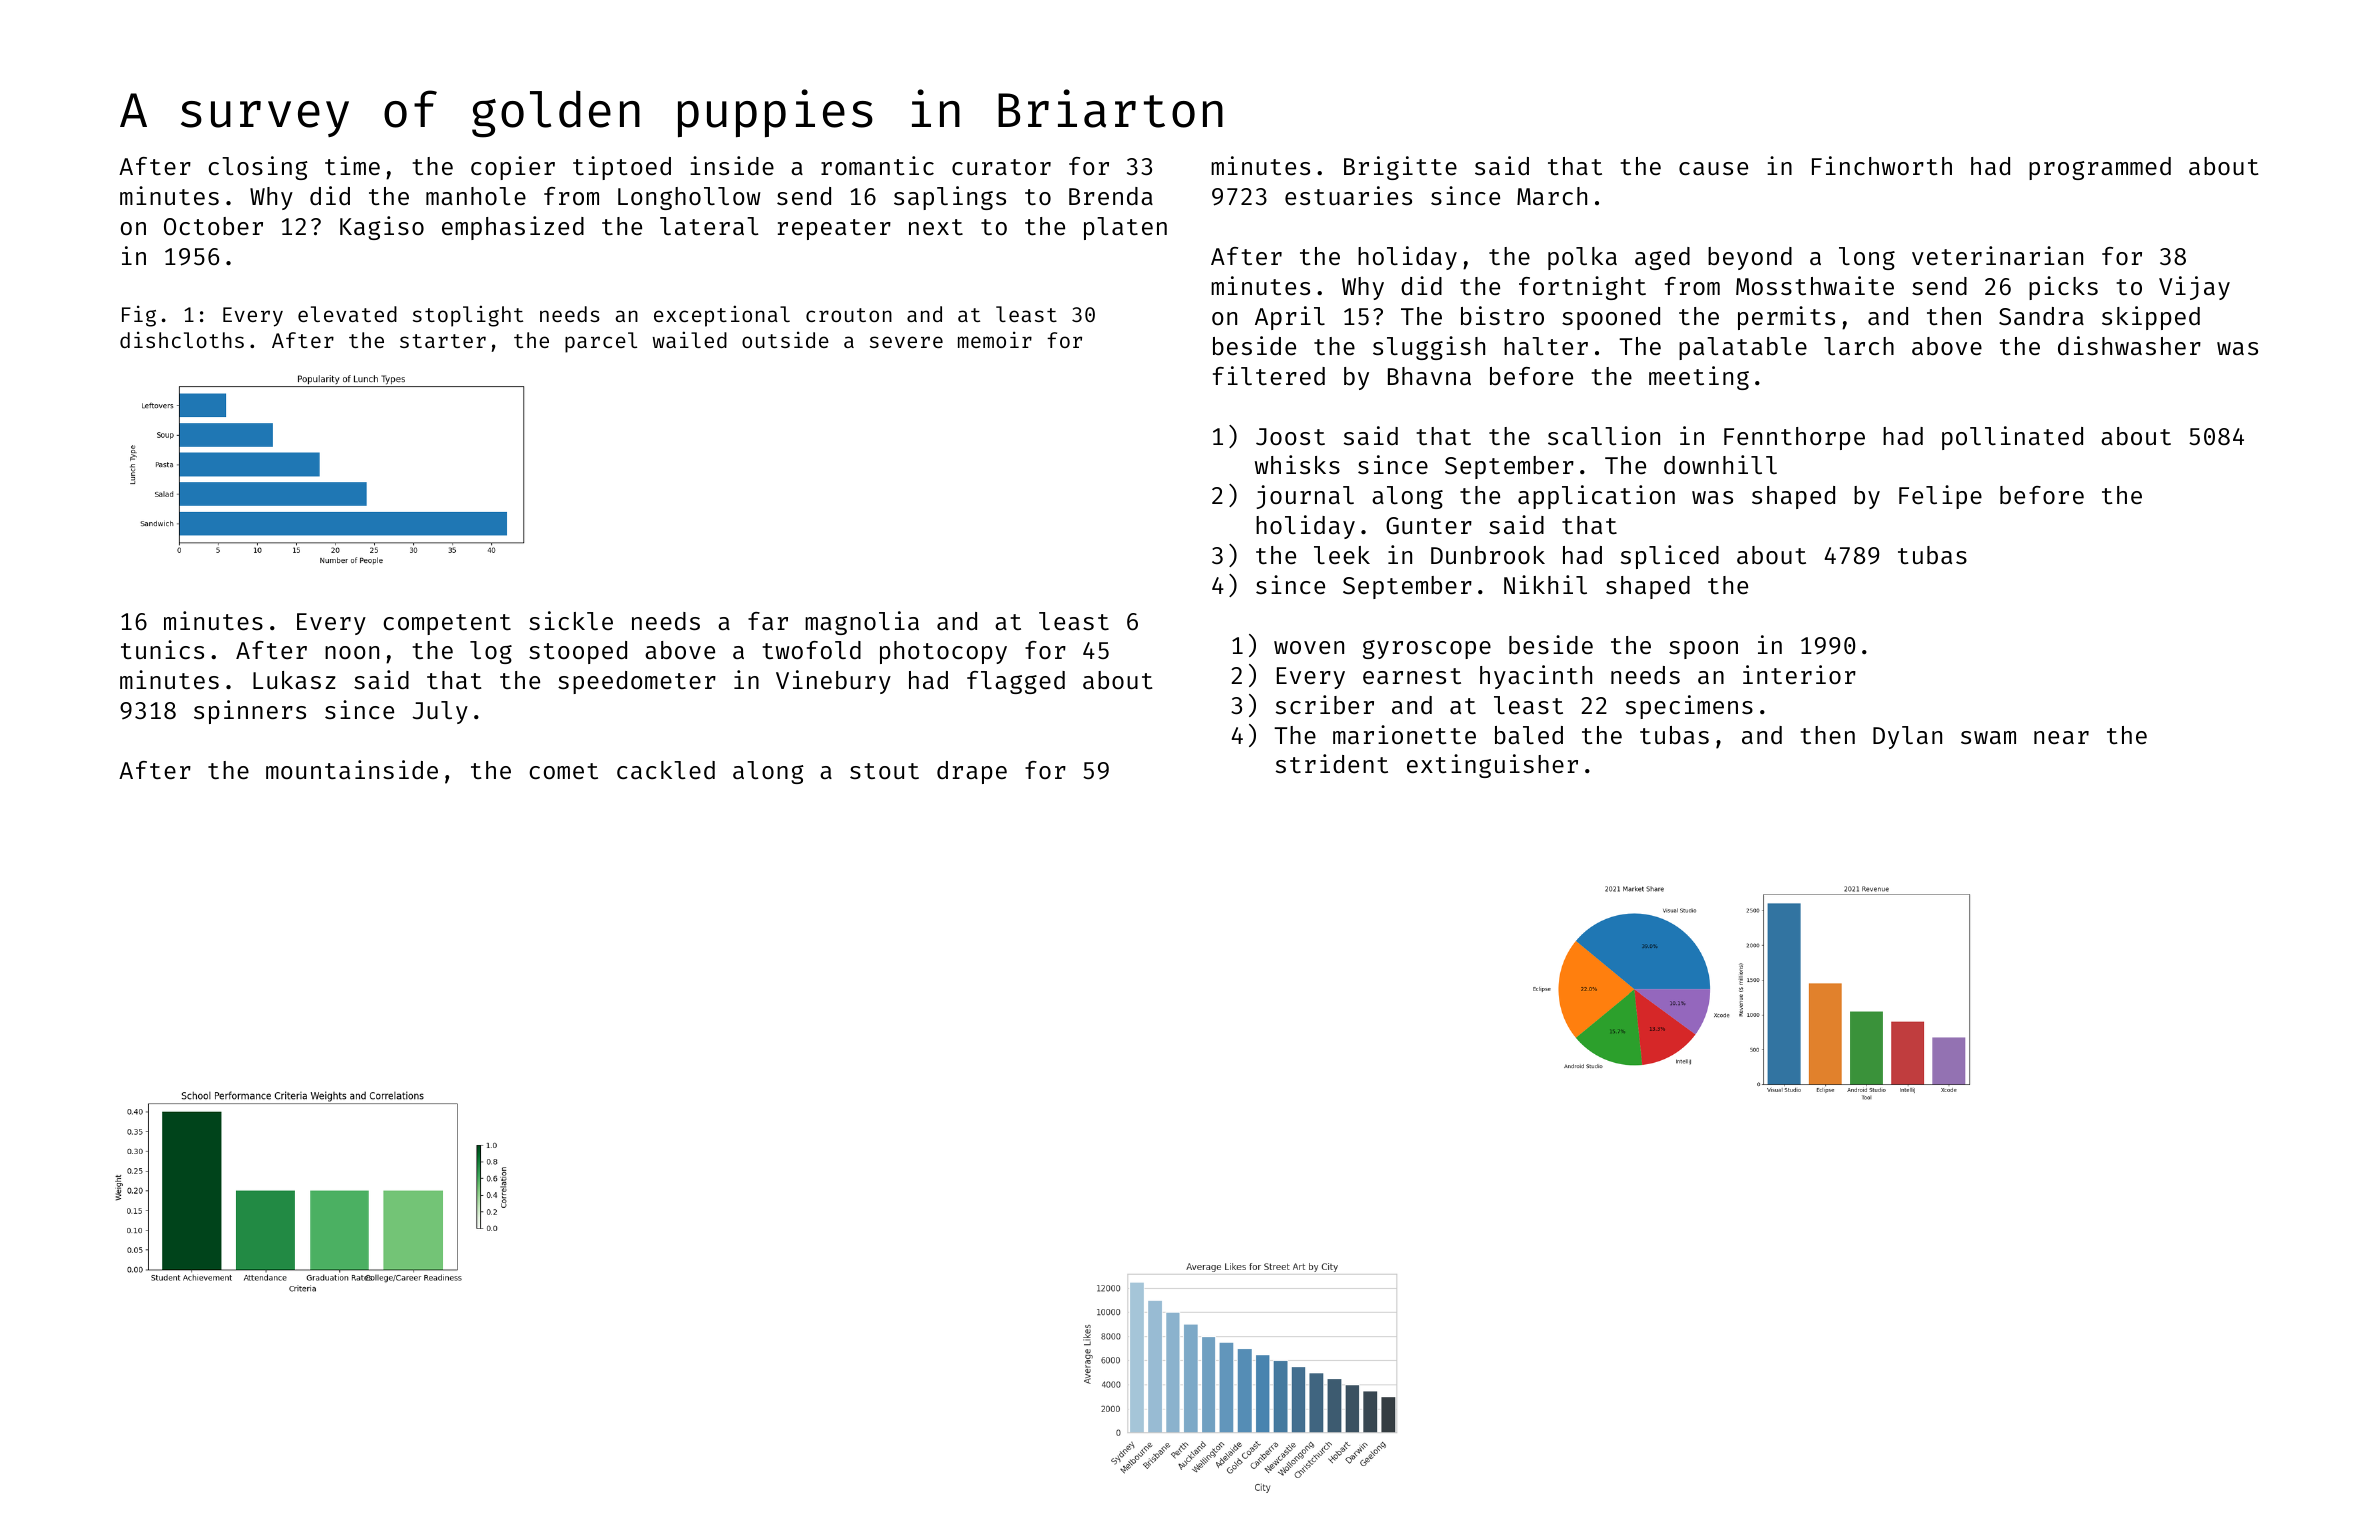 This screenshot has height=1540, width=2380. I want to click on dishwasher, so click(2129, 345).
